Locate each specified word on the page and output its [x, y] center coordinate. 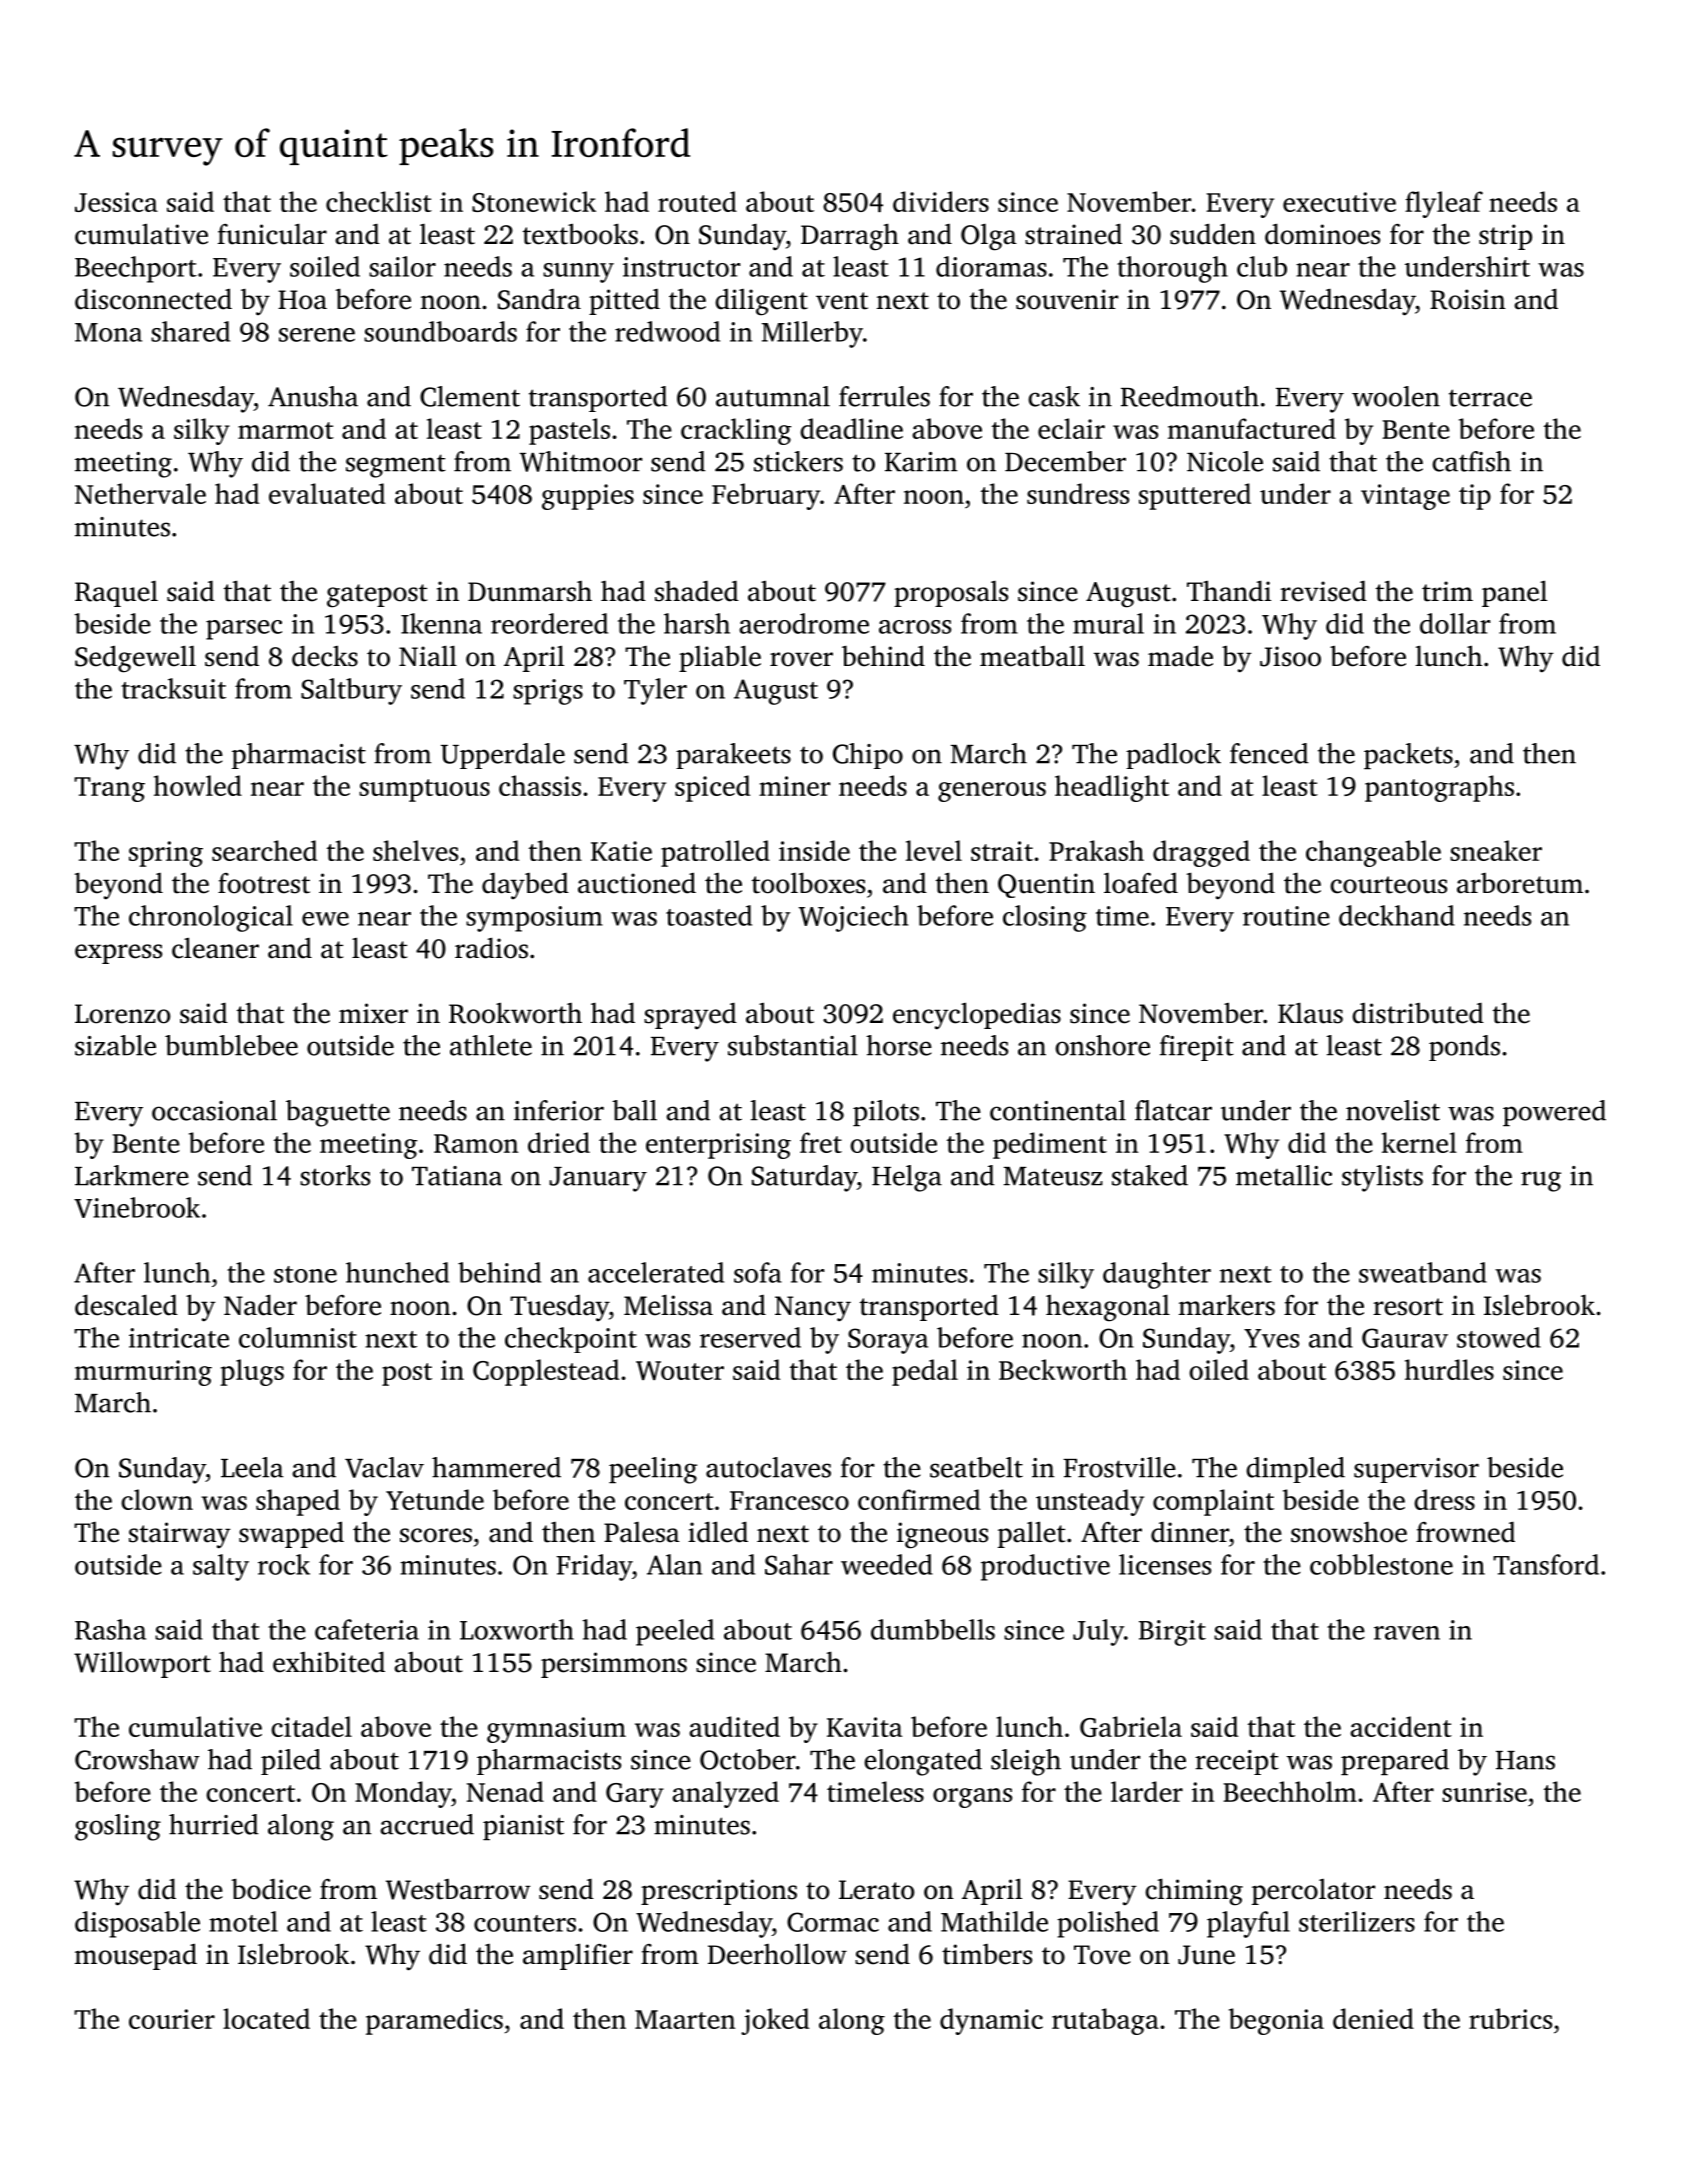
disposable [137, 1924]
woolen [1396, 396]
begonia [1276, 2021]
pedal [925, 1372]
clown [157, 1499]
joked [775, 2021]
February [766, 496]
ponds [1464, 1048]
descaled [126, 1305]
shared [190, 331]
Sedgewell [135, 659]
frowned [1465, 1532]
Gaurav [1405, 1338]
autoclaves [768, 1467]
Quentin [1046, 885]
